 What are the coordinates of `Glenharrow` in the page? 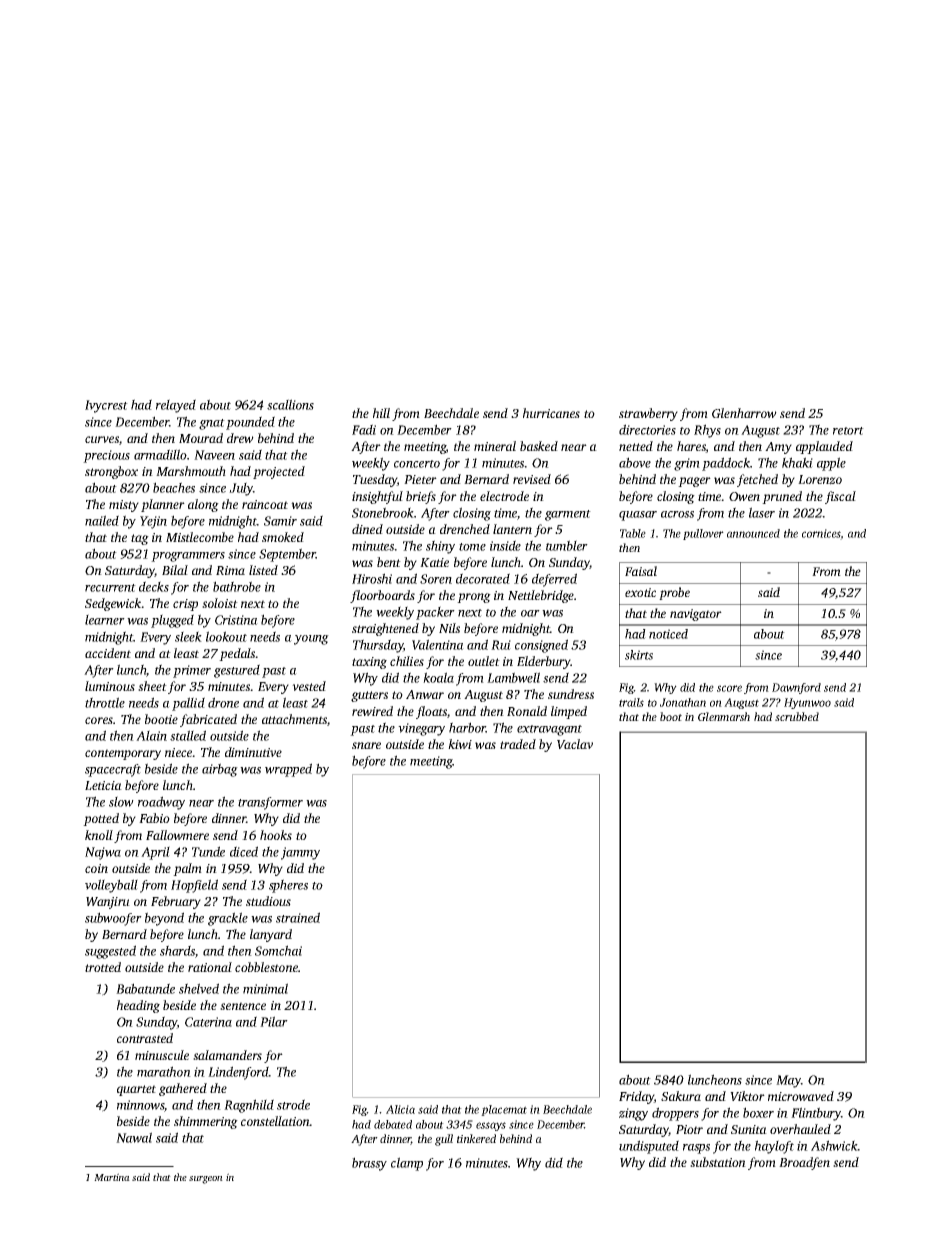 It's located at (744, 413).
